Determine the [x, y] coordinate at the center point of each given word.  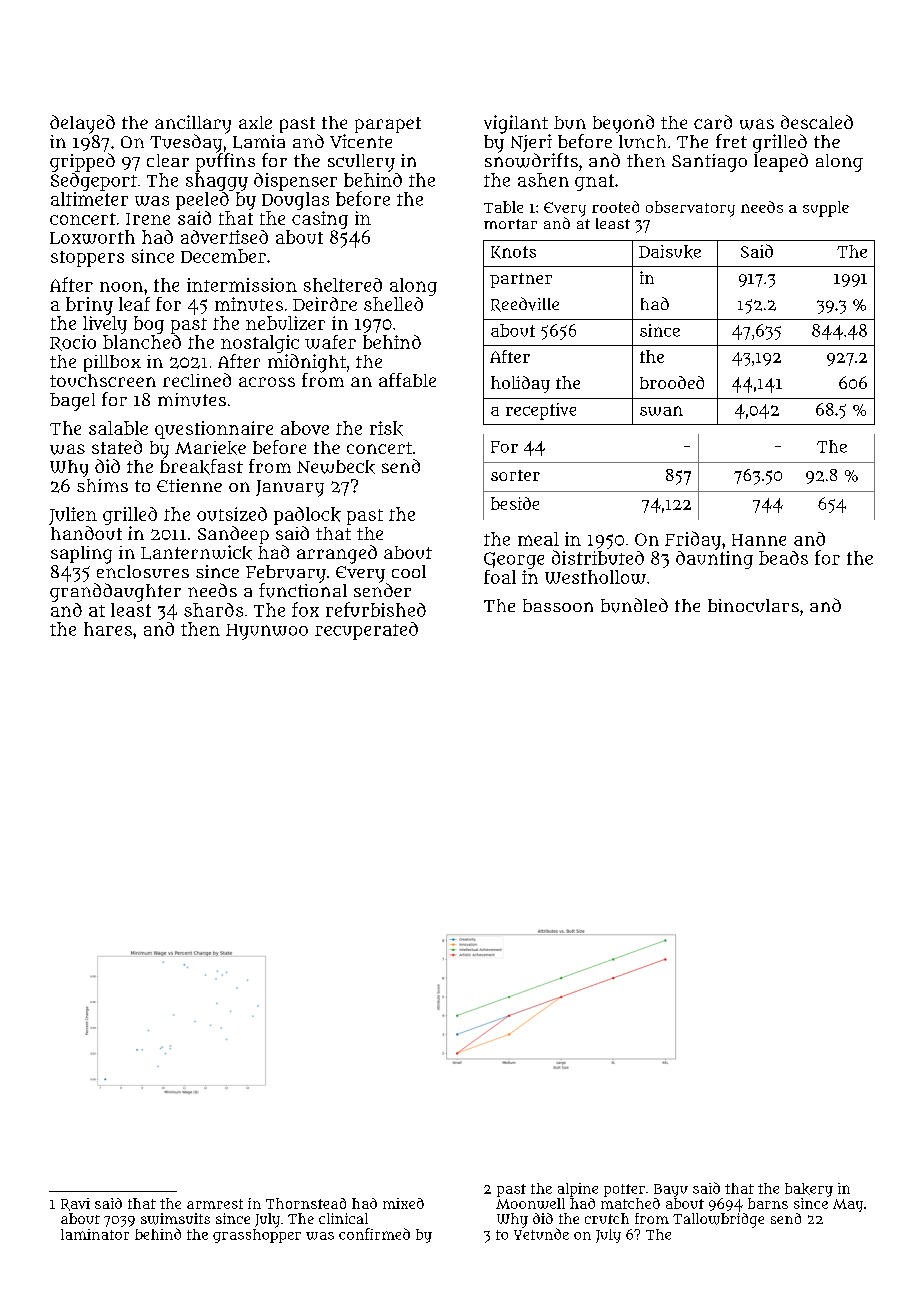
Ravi [75, 1204]
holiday [520, 384]
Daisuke [670, 252]
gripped [82, 162]
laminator [95, 1234]
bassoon [558, 605]
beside [515, 503]
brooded [672, 382]
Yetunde [541, 1234]
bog [149, 325]
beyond [623, 124]
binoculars [753, 605]
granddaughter [115, 592]
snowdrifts [531, 160]
